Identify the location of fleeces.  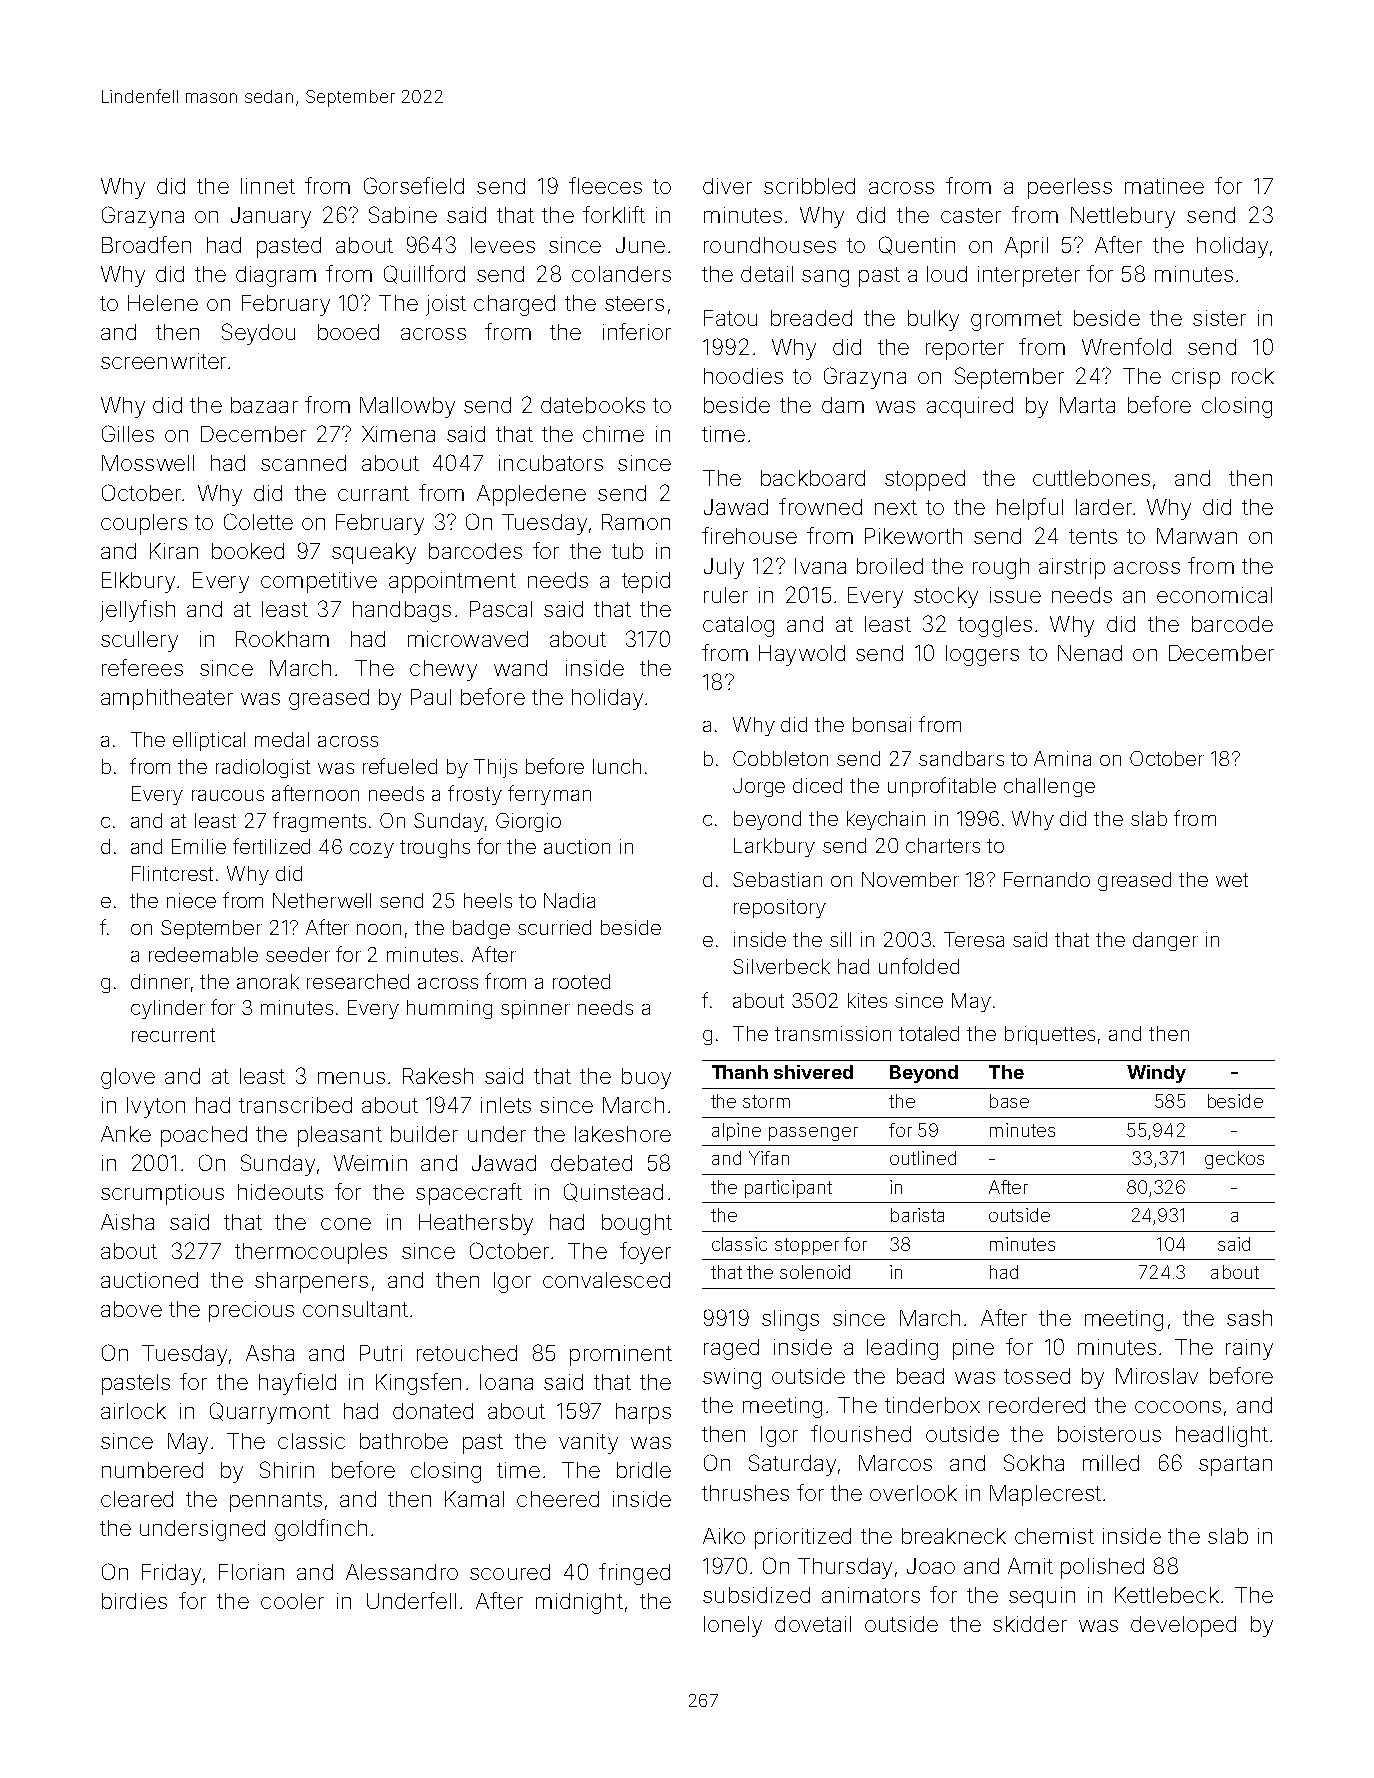
(605, 185).
